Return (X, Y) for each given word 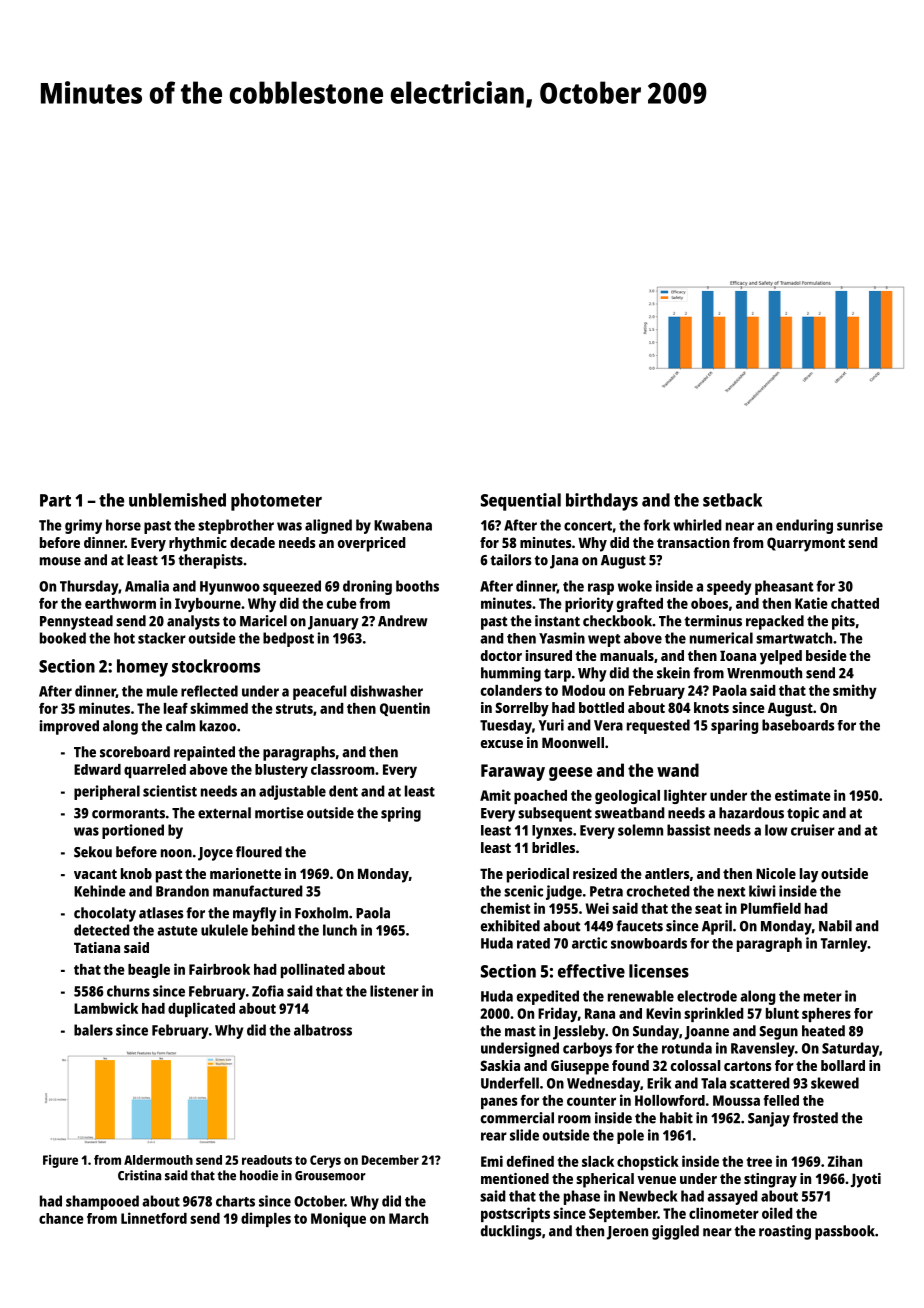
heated (823, 1031)
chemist (505, 908)
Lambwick (106, 1008)
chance (61, 1218)
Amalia (147, 586)
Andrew (403, 621)
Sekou (93, 852)
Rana (600, 1013)
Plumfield (771, 908)
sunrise (860, 525)
